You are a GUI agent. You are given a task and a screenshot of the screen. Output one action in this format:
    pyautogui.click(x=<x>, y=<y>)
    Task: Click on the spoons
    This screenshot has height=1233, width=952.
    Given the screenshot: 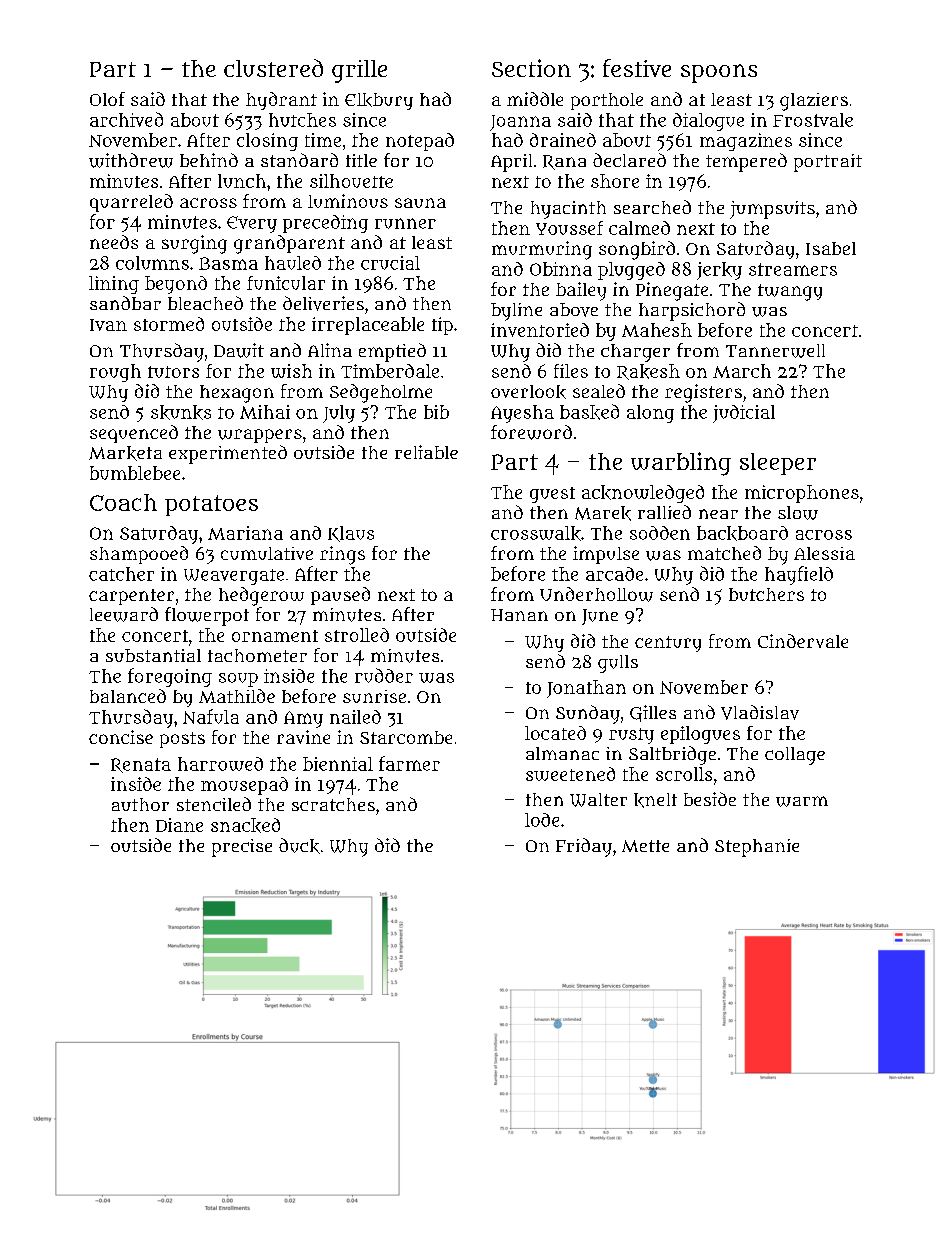 What is the action you would take?
    pyautogui.click(x=719, y=73)
